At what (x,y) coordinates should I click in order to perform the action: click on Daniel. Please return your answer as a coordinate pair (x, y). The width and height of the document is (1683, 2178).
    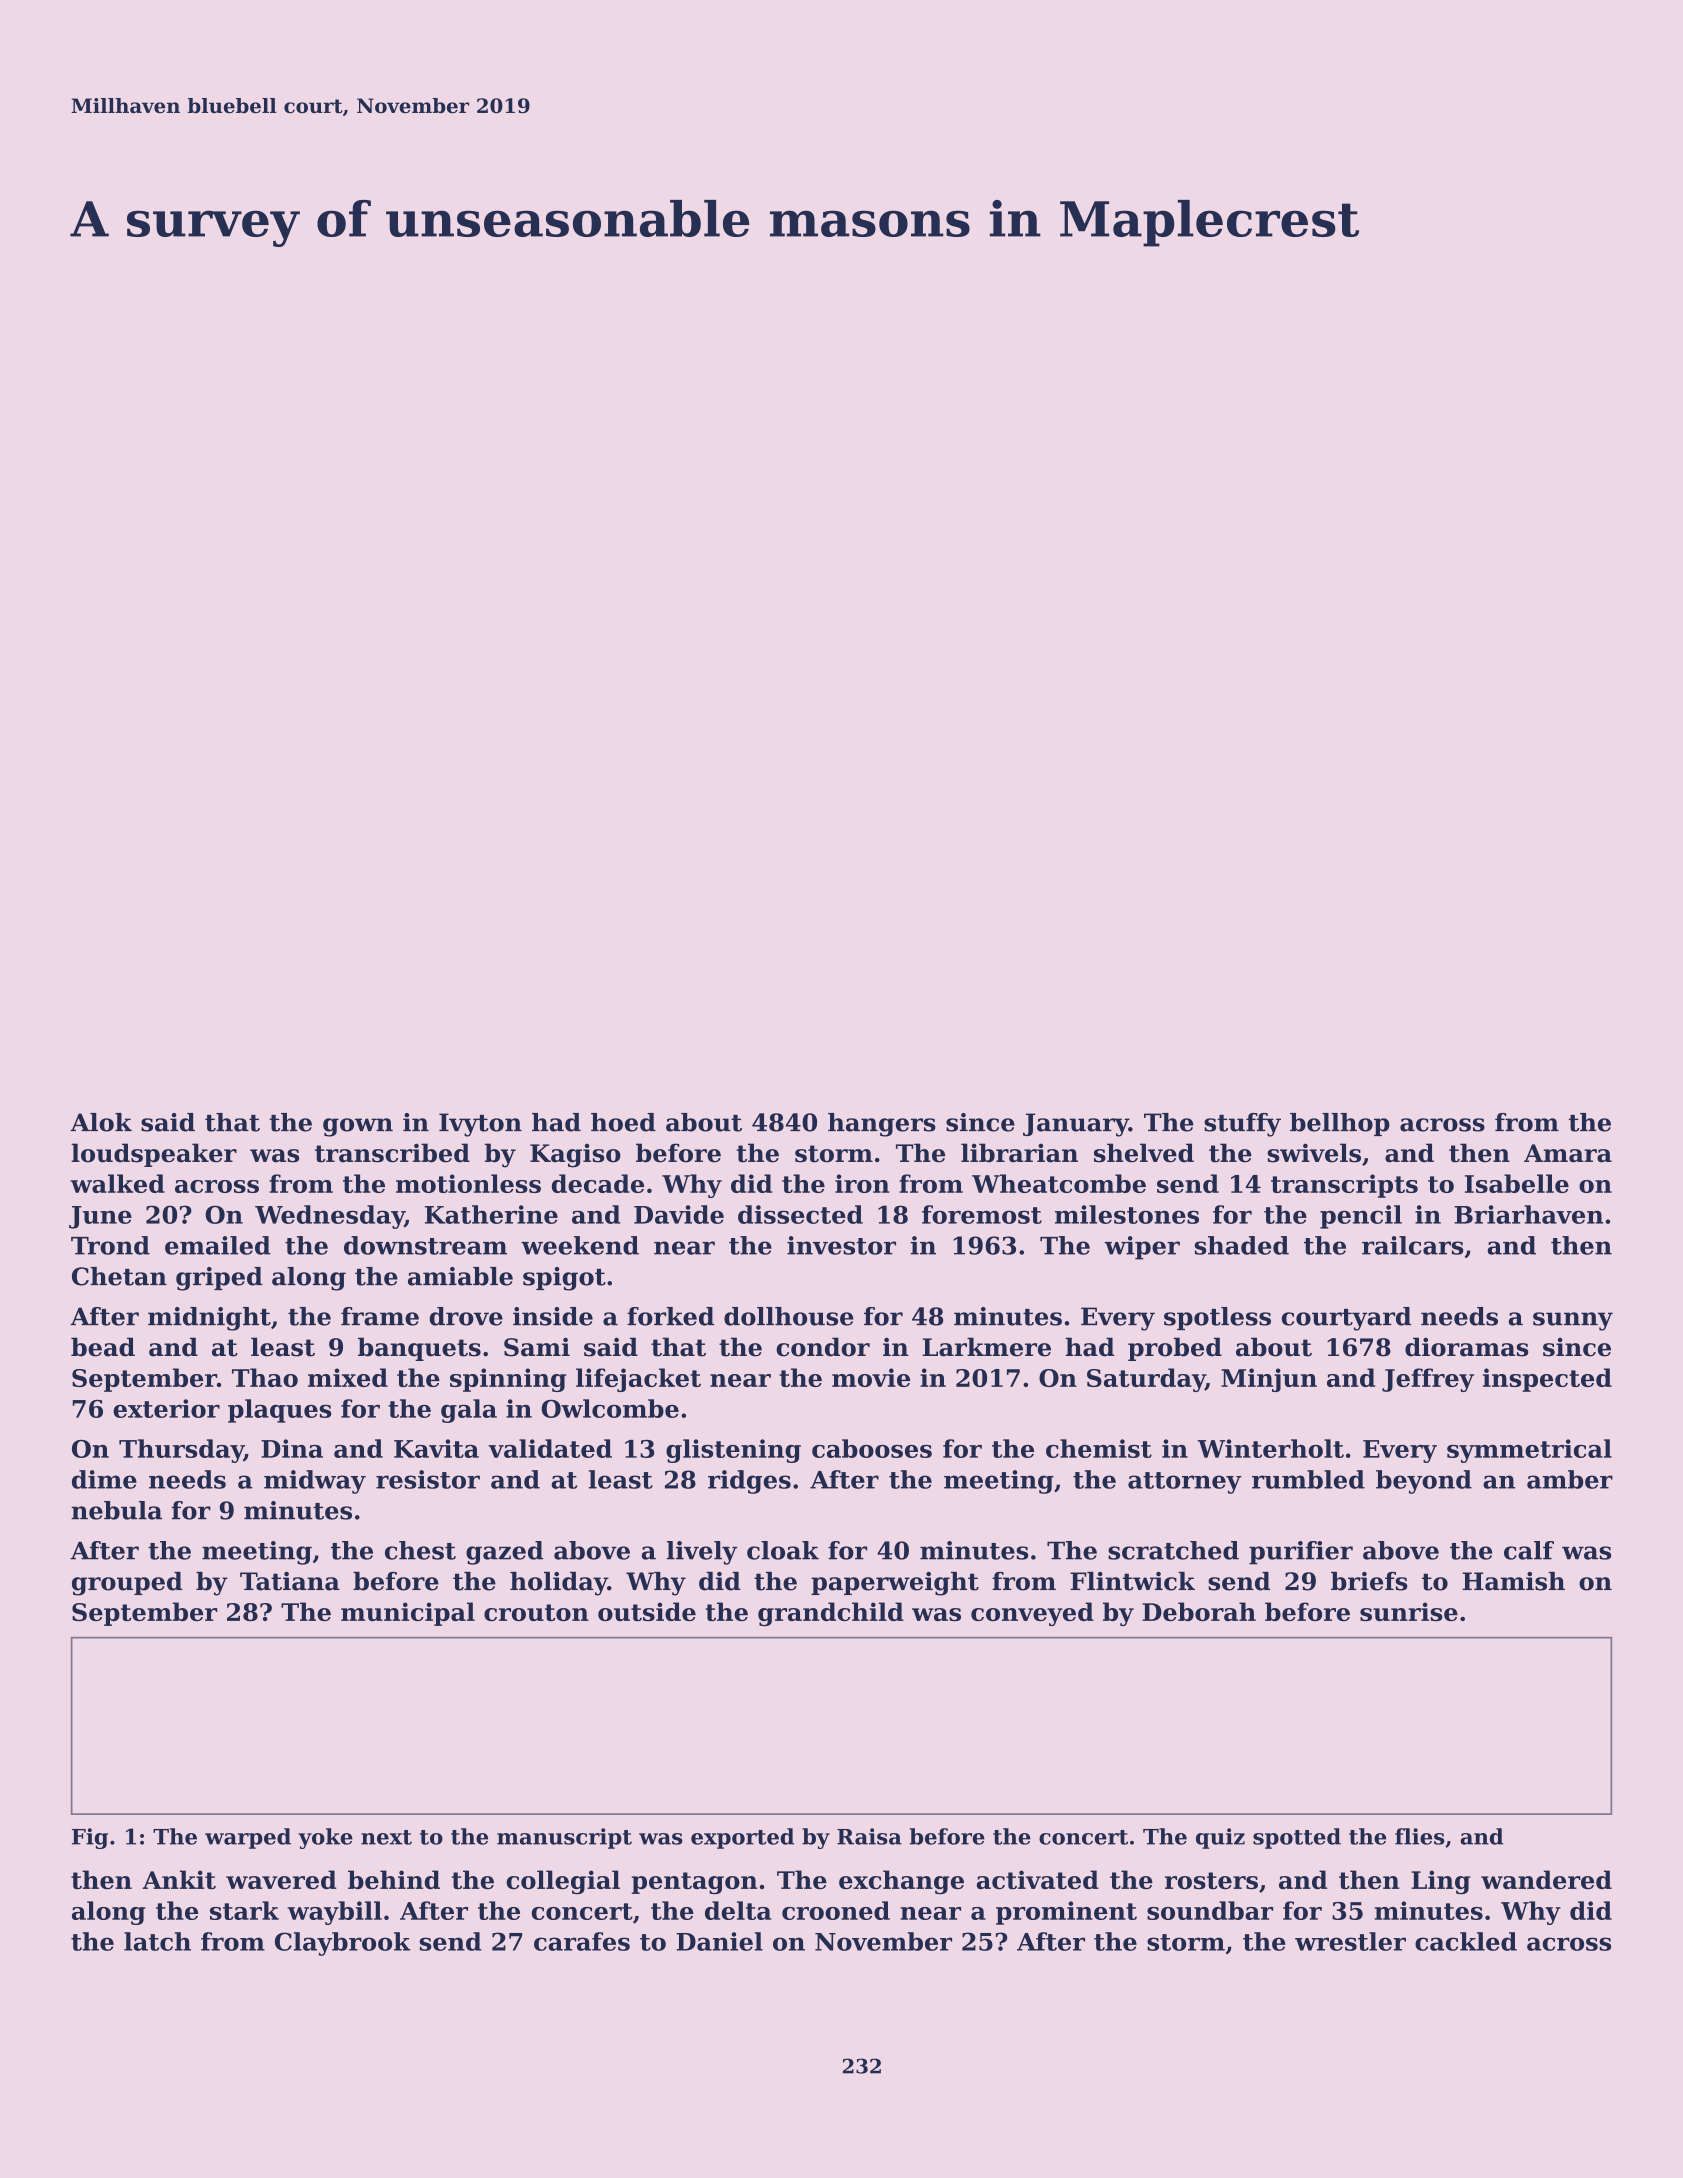
    Looking at the image, I should click on (719, 1941).
